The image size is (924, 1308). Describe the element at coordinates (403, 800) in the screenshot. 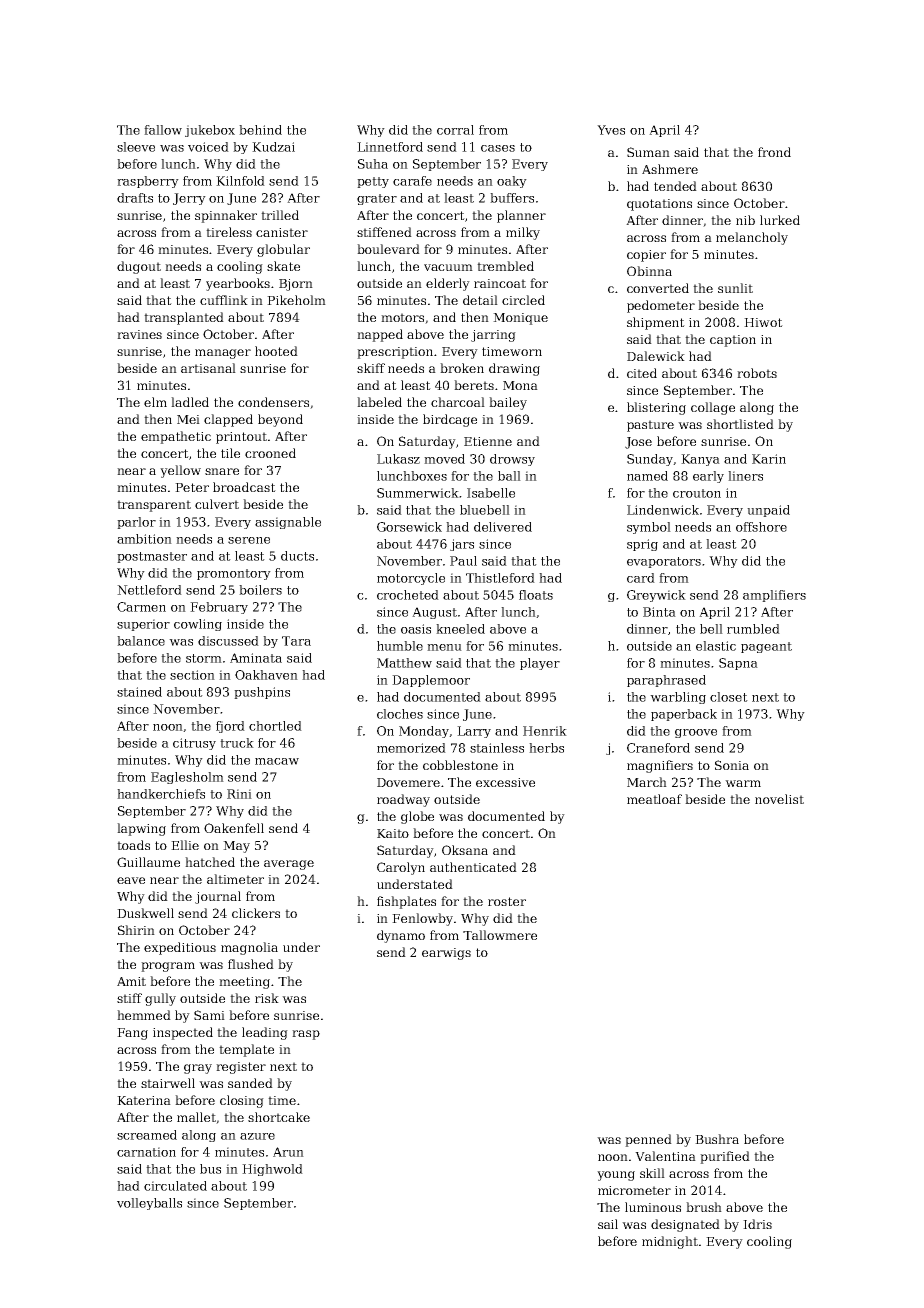

I see `roadway` at that location.
